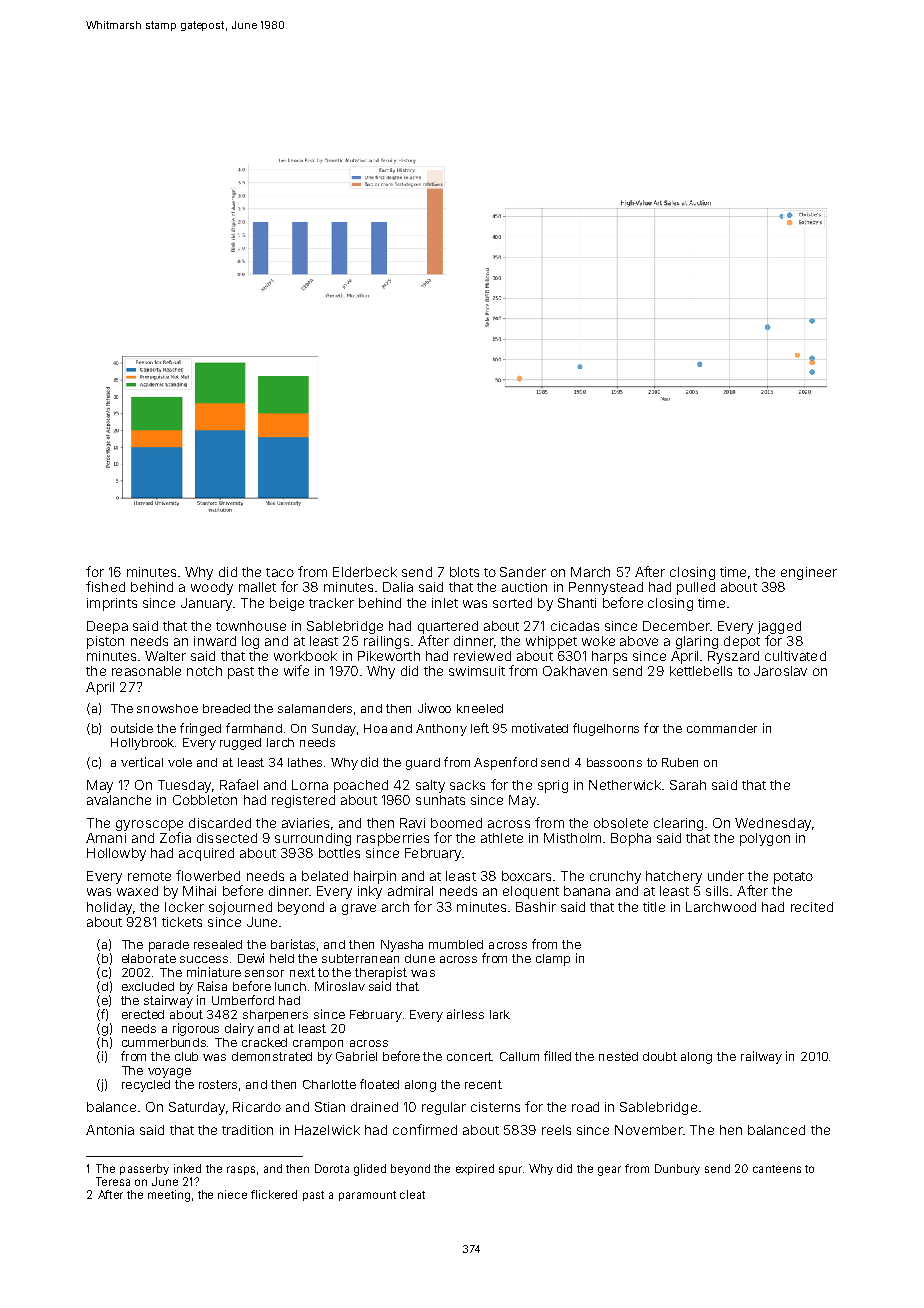  Describe the element at coordinates (274, 1194) in the page. I see `flickered` at that location.
